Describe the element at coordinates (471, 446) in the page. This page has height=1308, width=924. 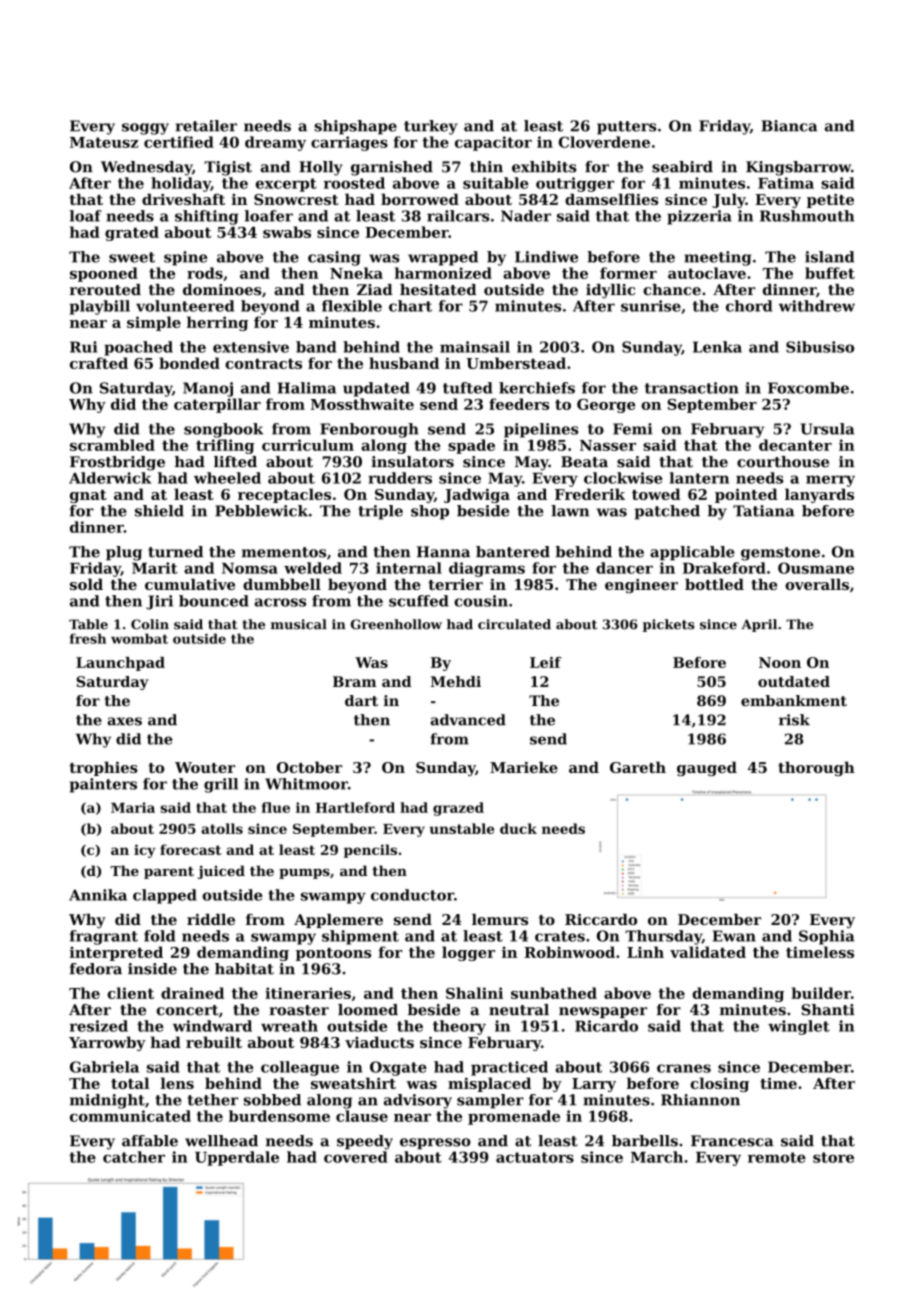
I see `spade` at that location.
